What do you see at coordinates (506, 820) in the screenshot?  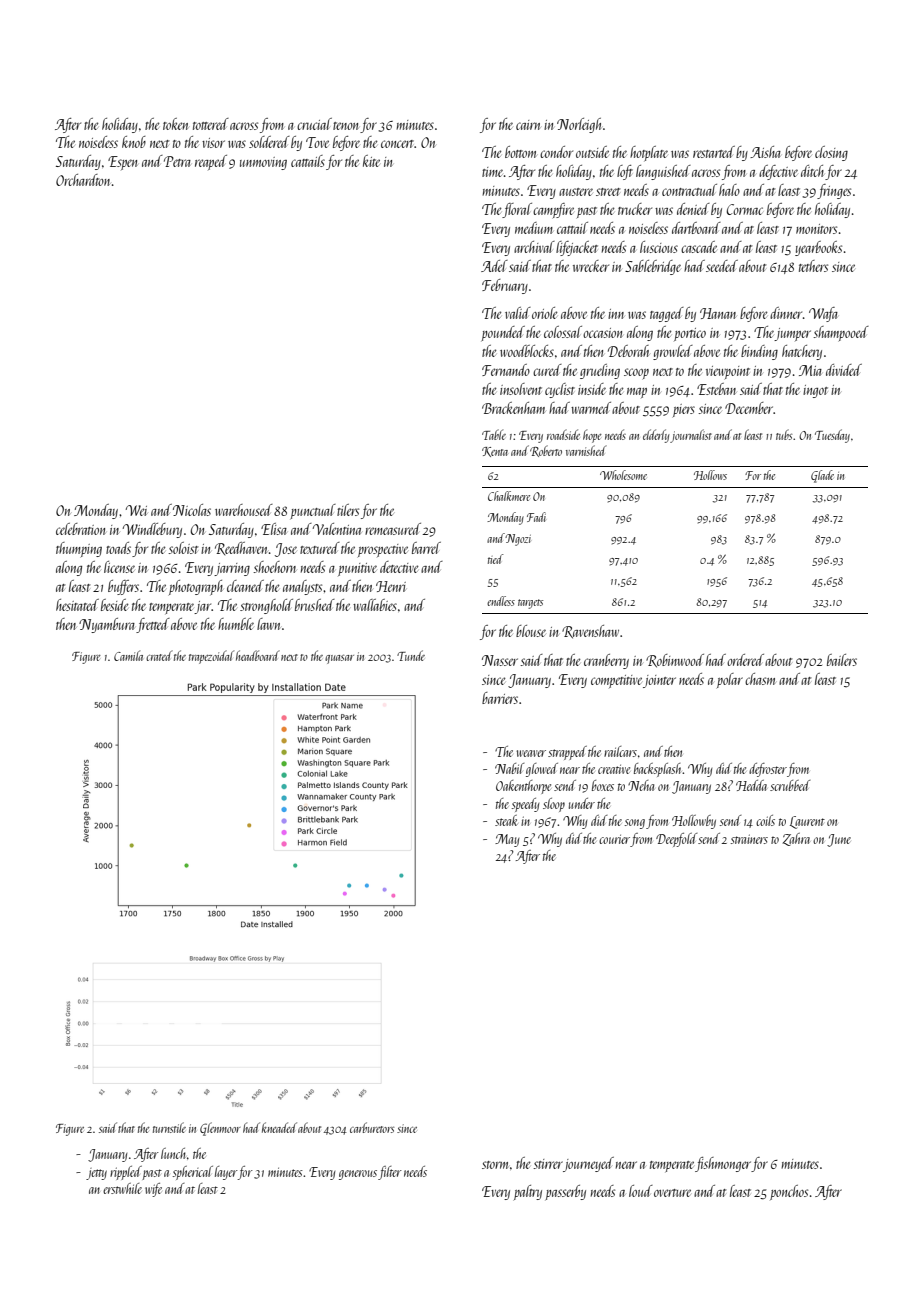 I see `steak` at bounding box center [506, 820].
